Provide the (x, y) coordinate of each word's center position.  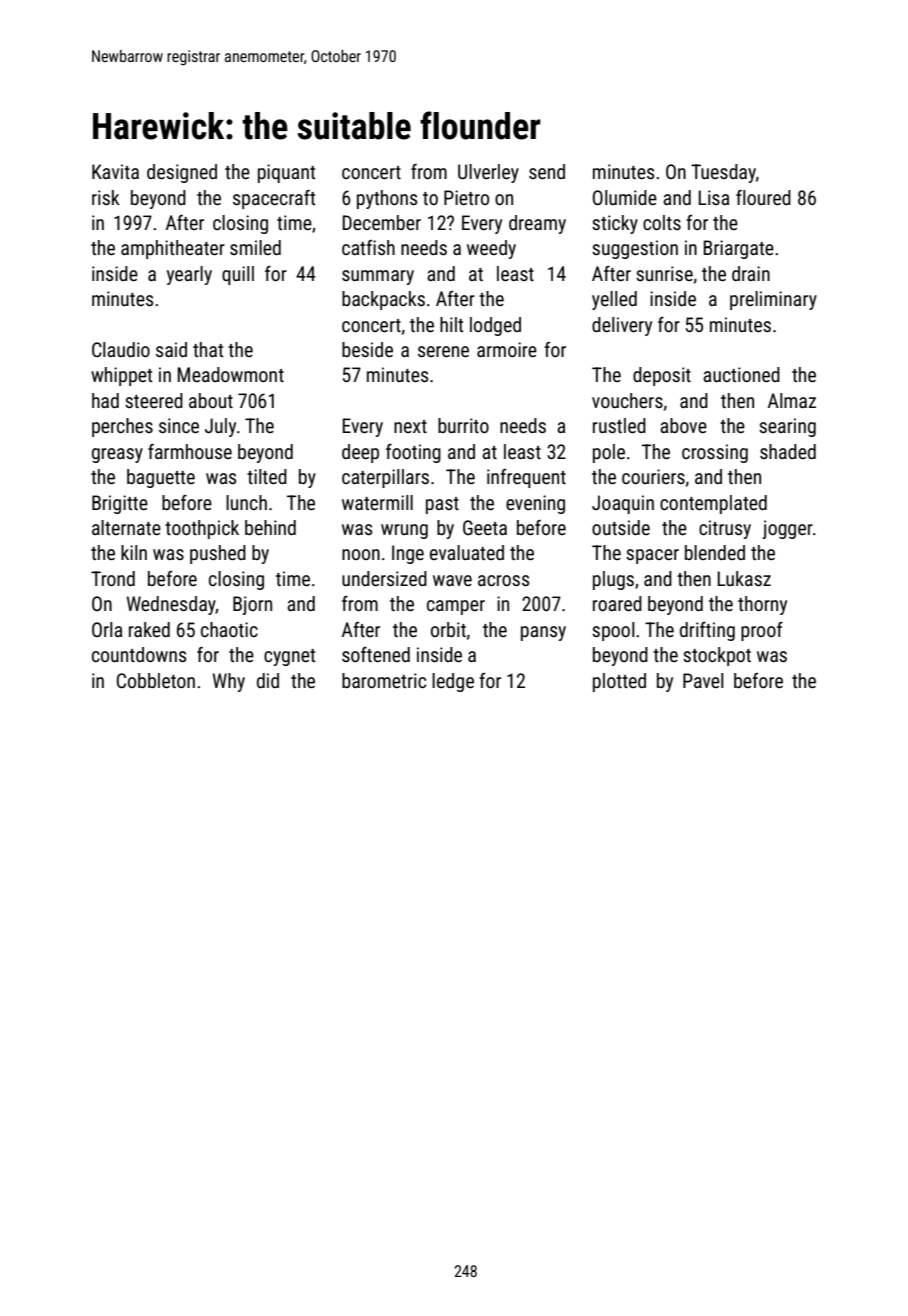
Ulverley (488, 173)
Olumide (625, 197)
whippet (121, 376)
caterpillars (385, 478)
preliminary (773, 300)
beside (367, 349)
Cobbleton (156, 680)
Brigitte (120, 504)
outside (621, 527)
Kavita (115, 171)
